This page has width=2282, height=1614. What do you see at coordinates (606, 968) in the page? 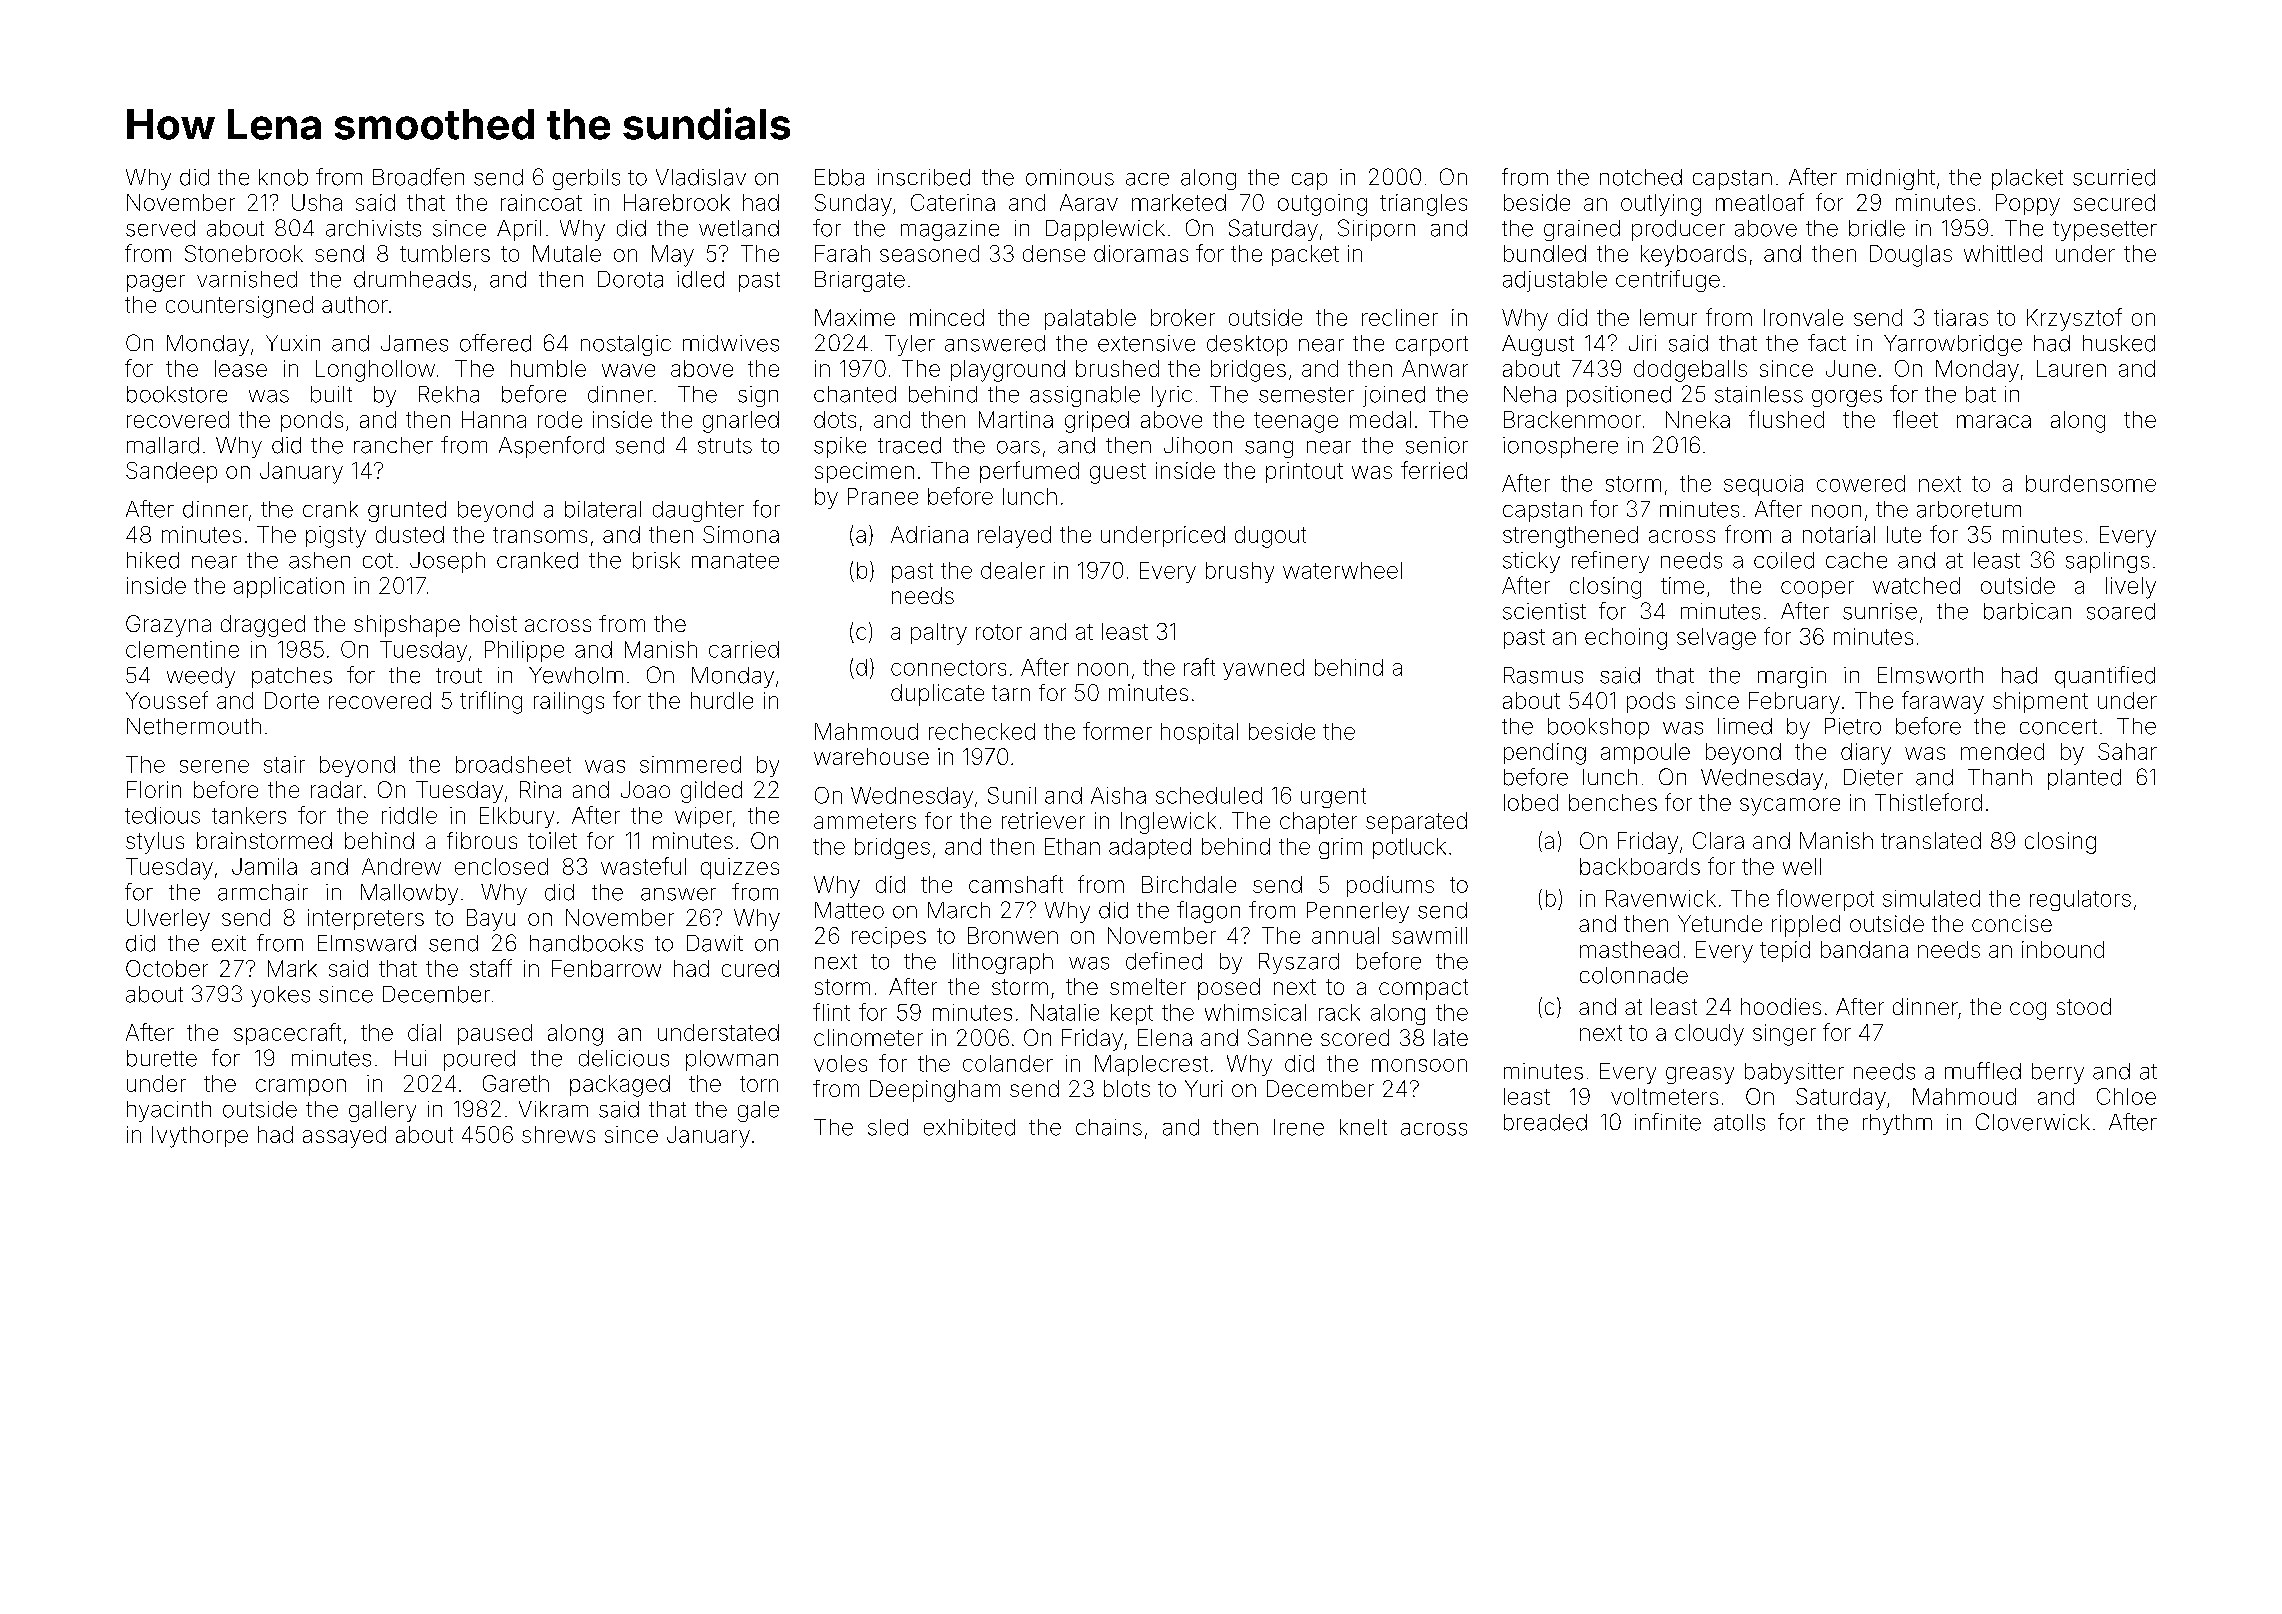
I see `Fenbarrow` at bounding box center [606, 968].
